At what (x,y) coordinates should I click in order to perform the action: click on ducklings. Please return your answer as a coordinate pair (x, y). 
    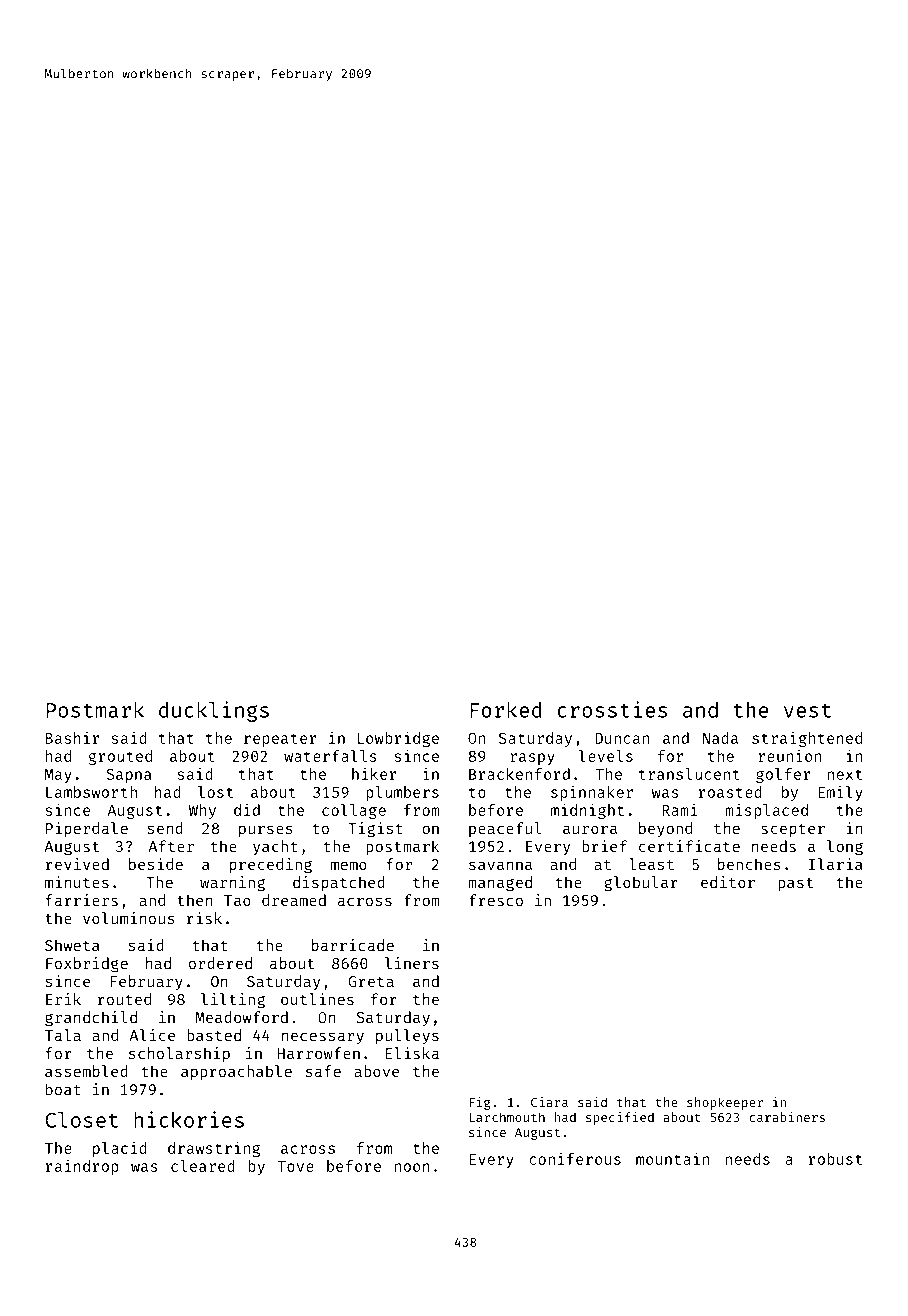
    Looking at the image, I should click on (214, 711).
